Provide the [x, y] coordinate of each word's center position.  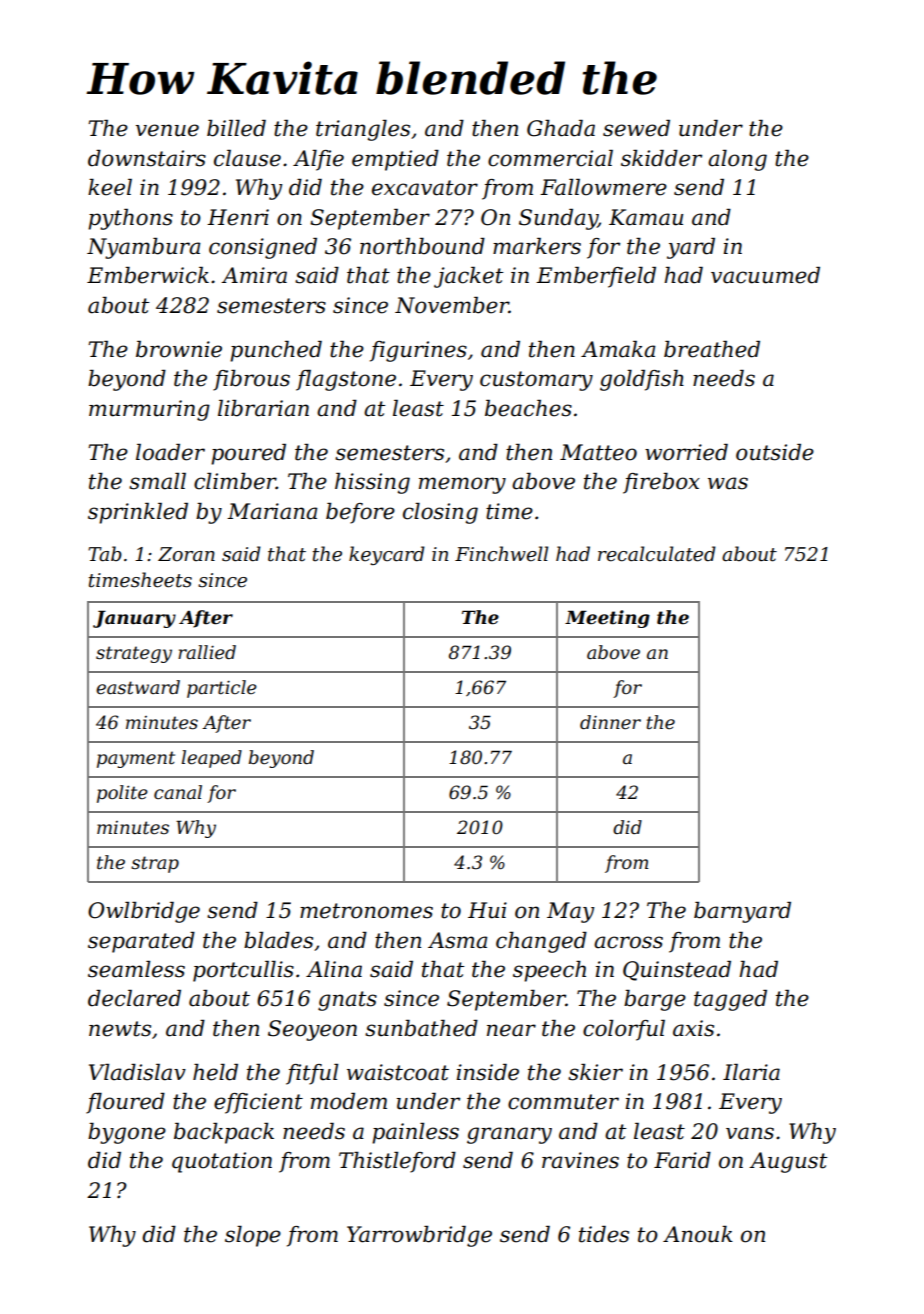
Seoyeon [312, 1030]
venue [167, 130]
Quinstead [677, 971]
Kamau [646, 217]
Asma [457, 940]
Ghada [561, 128]
